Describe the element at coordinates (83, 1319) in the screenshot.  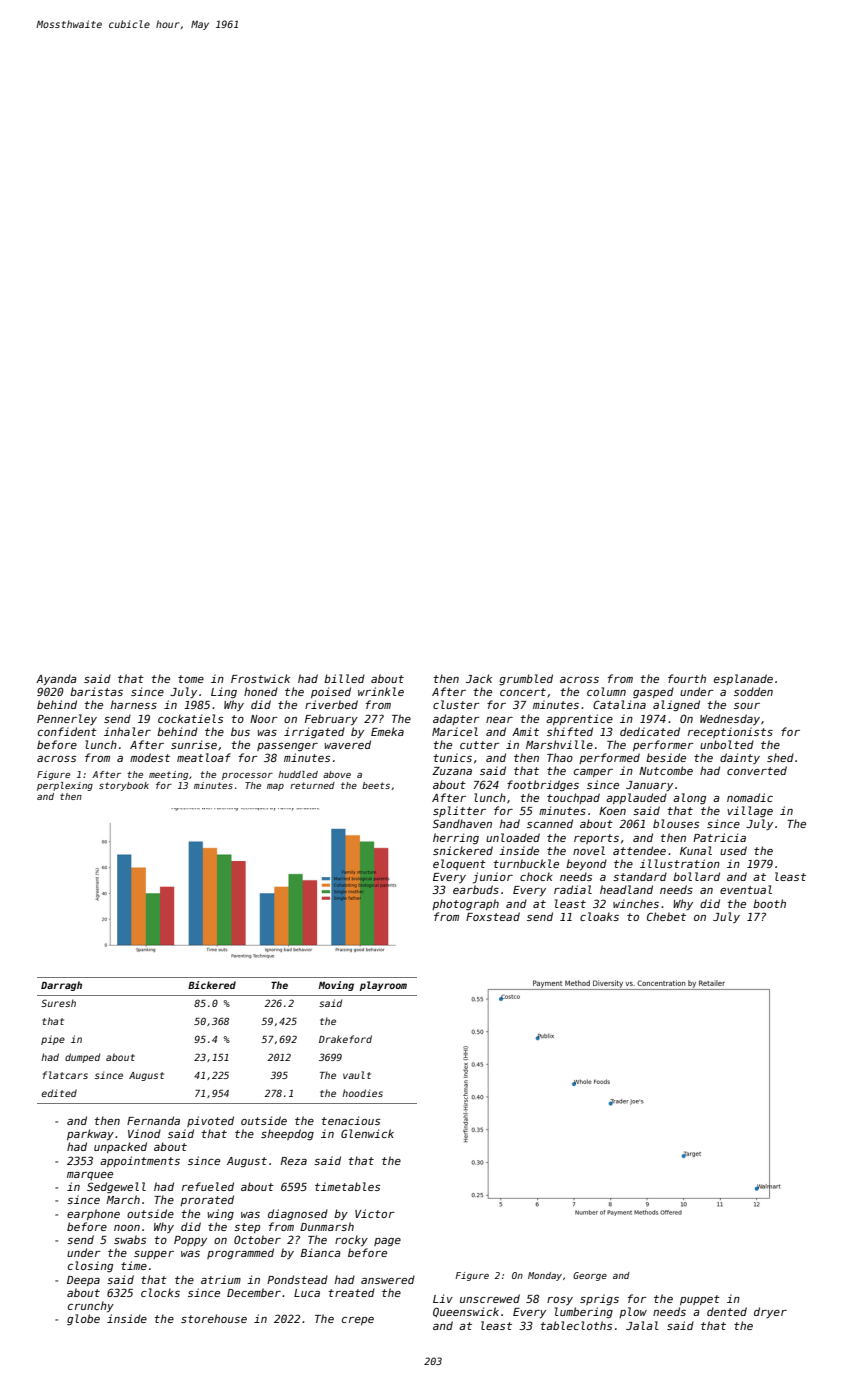
I see `globe` at that location.
